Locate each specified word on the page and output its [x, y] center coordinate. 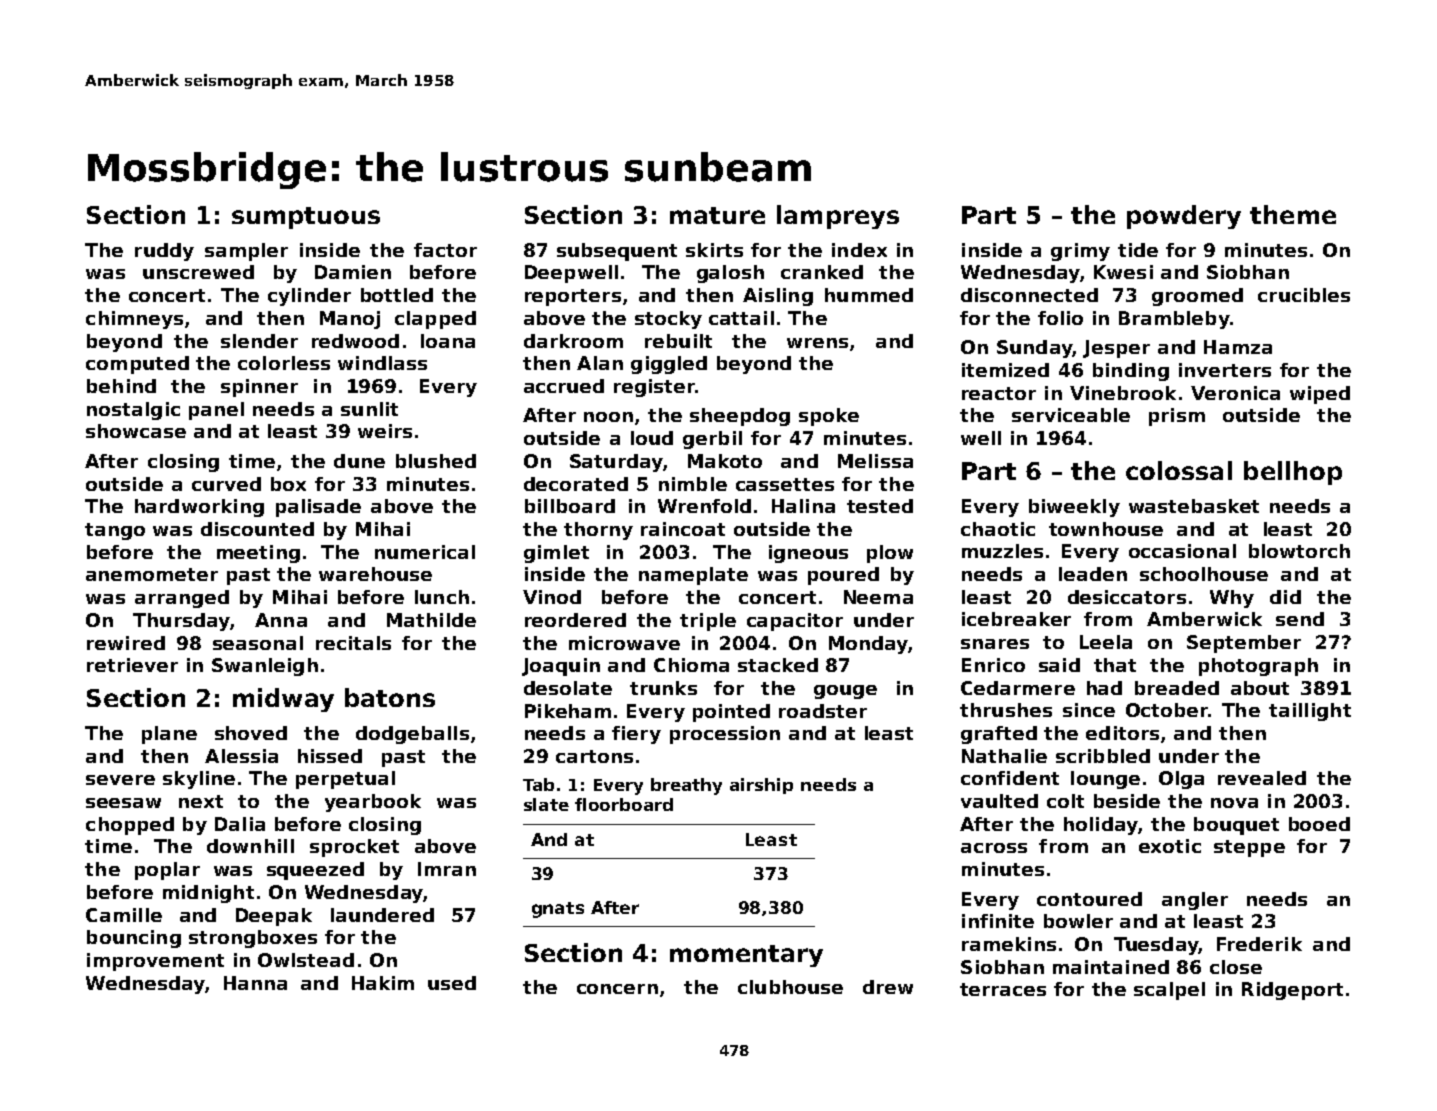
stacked [778, 665]
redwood [355, 341]
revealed [1262, 778]
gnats [558, 910]
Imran [447, 869]
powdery [1184, 217]
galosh [730, 274]
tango [115, 531]
